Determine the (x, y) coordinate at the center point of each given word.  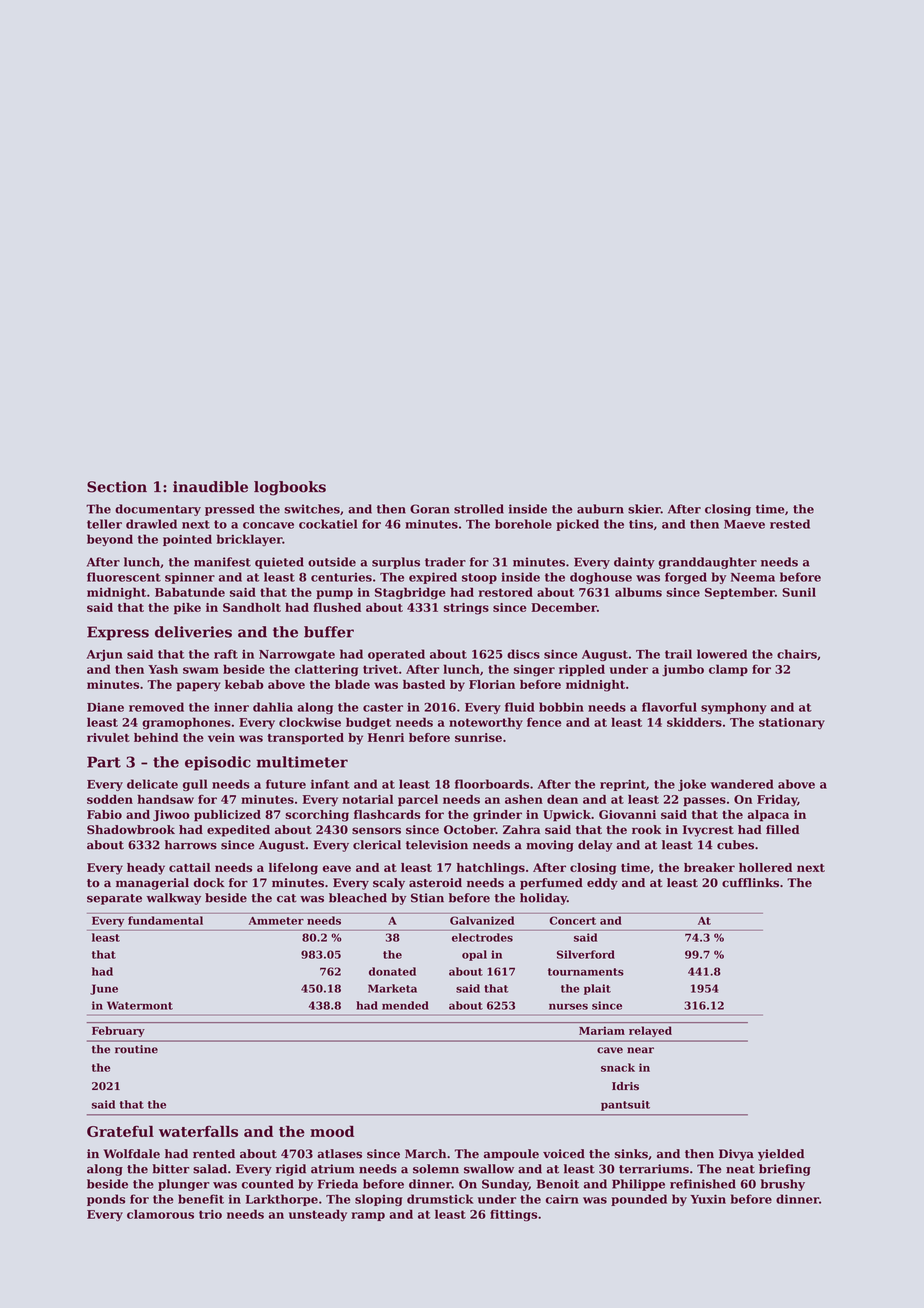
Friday (777, 801)
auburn (600, 509)
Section (117, 487)
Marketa (392, 988)
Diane (105, 707)
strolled (479, 509)
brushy (783, 1185)
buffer (329, 632)
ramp (368, 1216)
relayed (650, 1031)
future (286, 784)
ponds (106, 1200)
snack (618, 1067)
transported (306, 739)
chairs (797, 654)
